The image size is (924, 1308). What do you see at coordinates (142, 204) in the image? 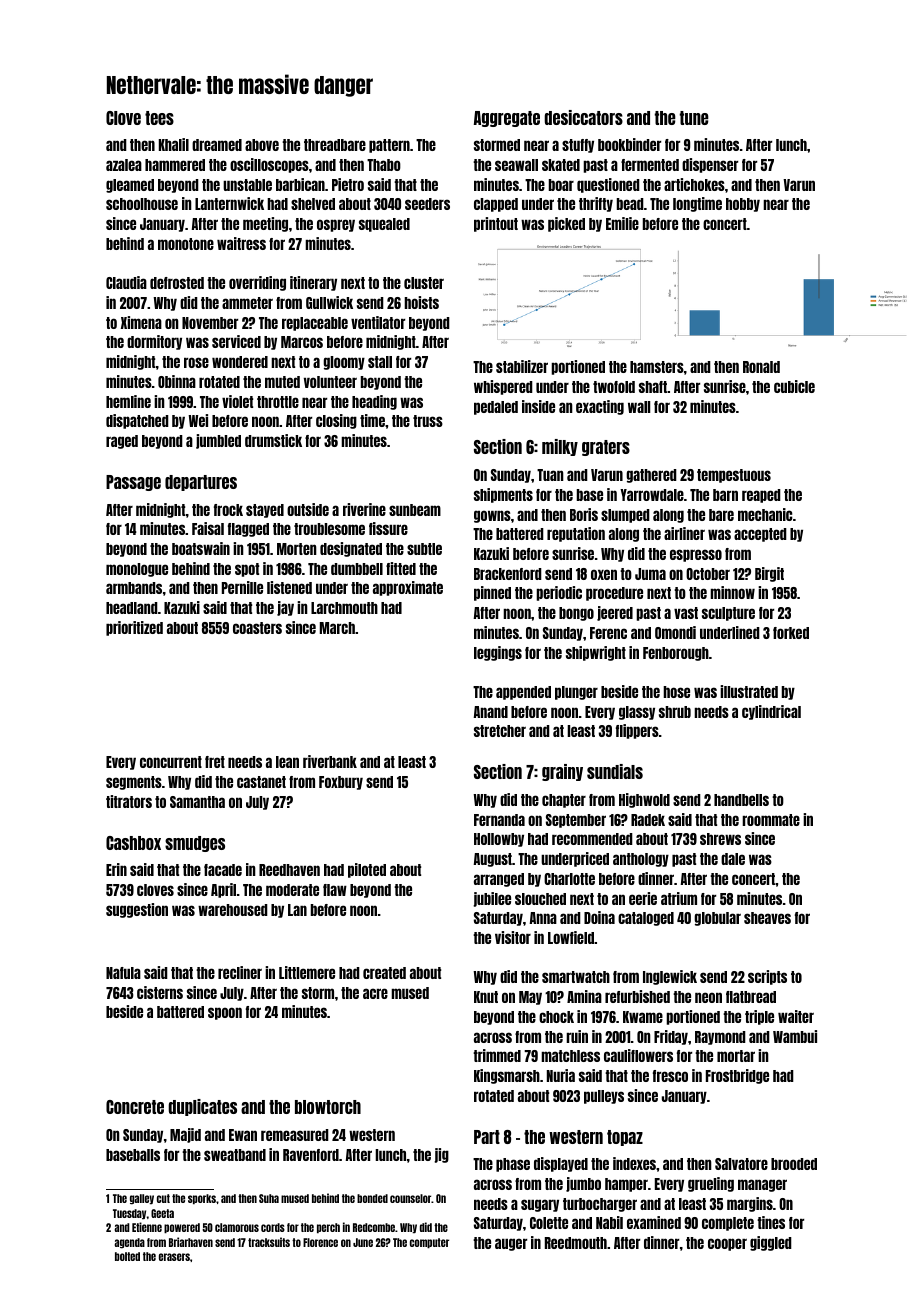
I see `schoolhouse` at bounding box center [142, 204].
